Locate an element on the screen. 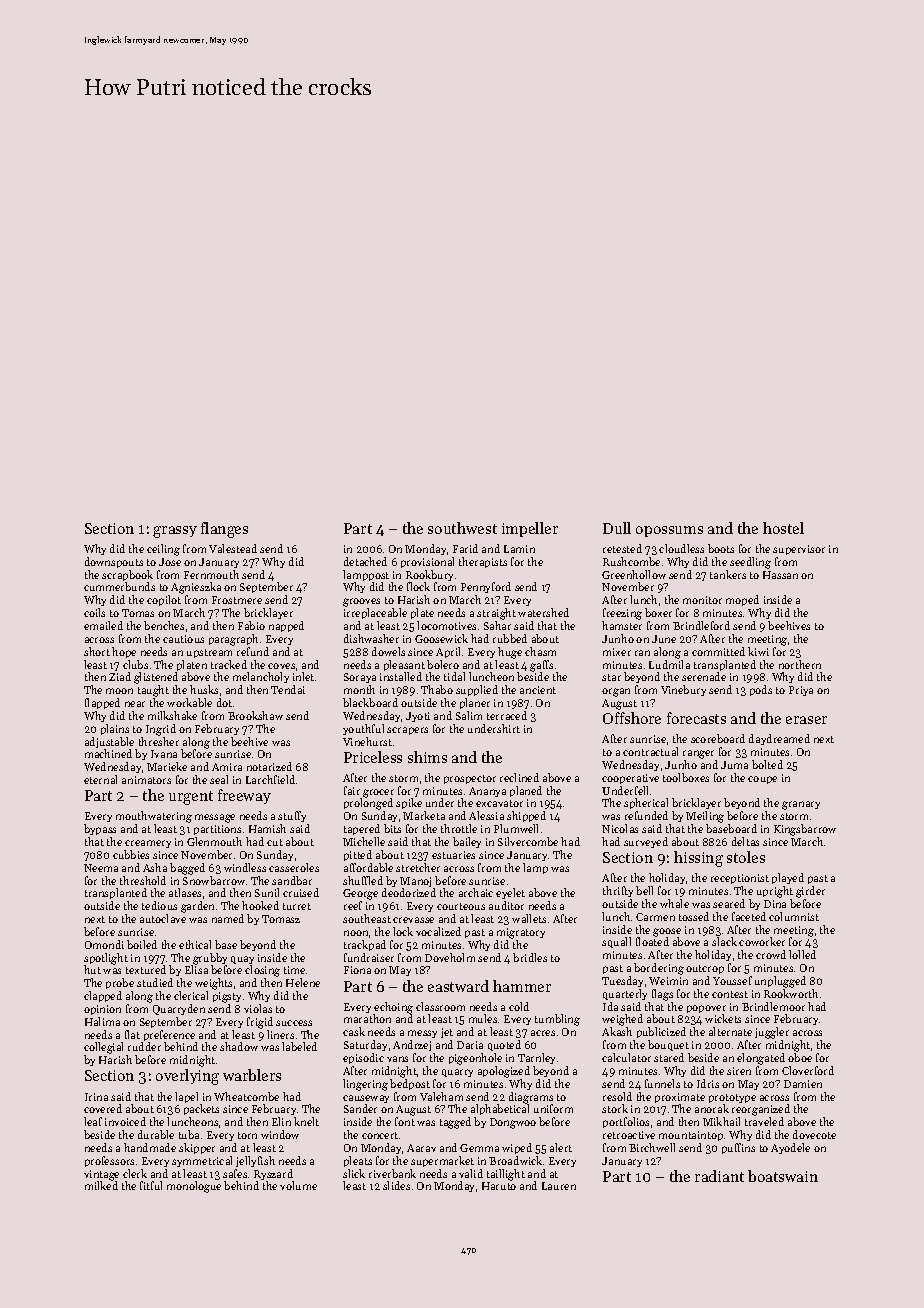 This screenshot has height=1308, width=924. Kingsbarrow is located at coordinates (805, 830).
